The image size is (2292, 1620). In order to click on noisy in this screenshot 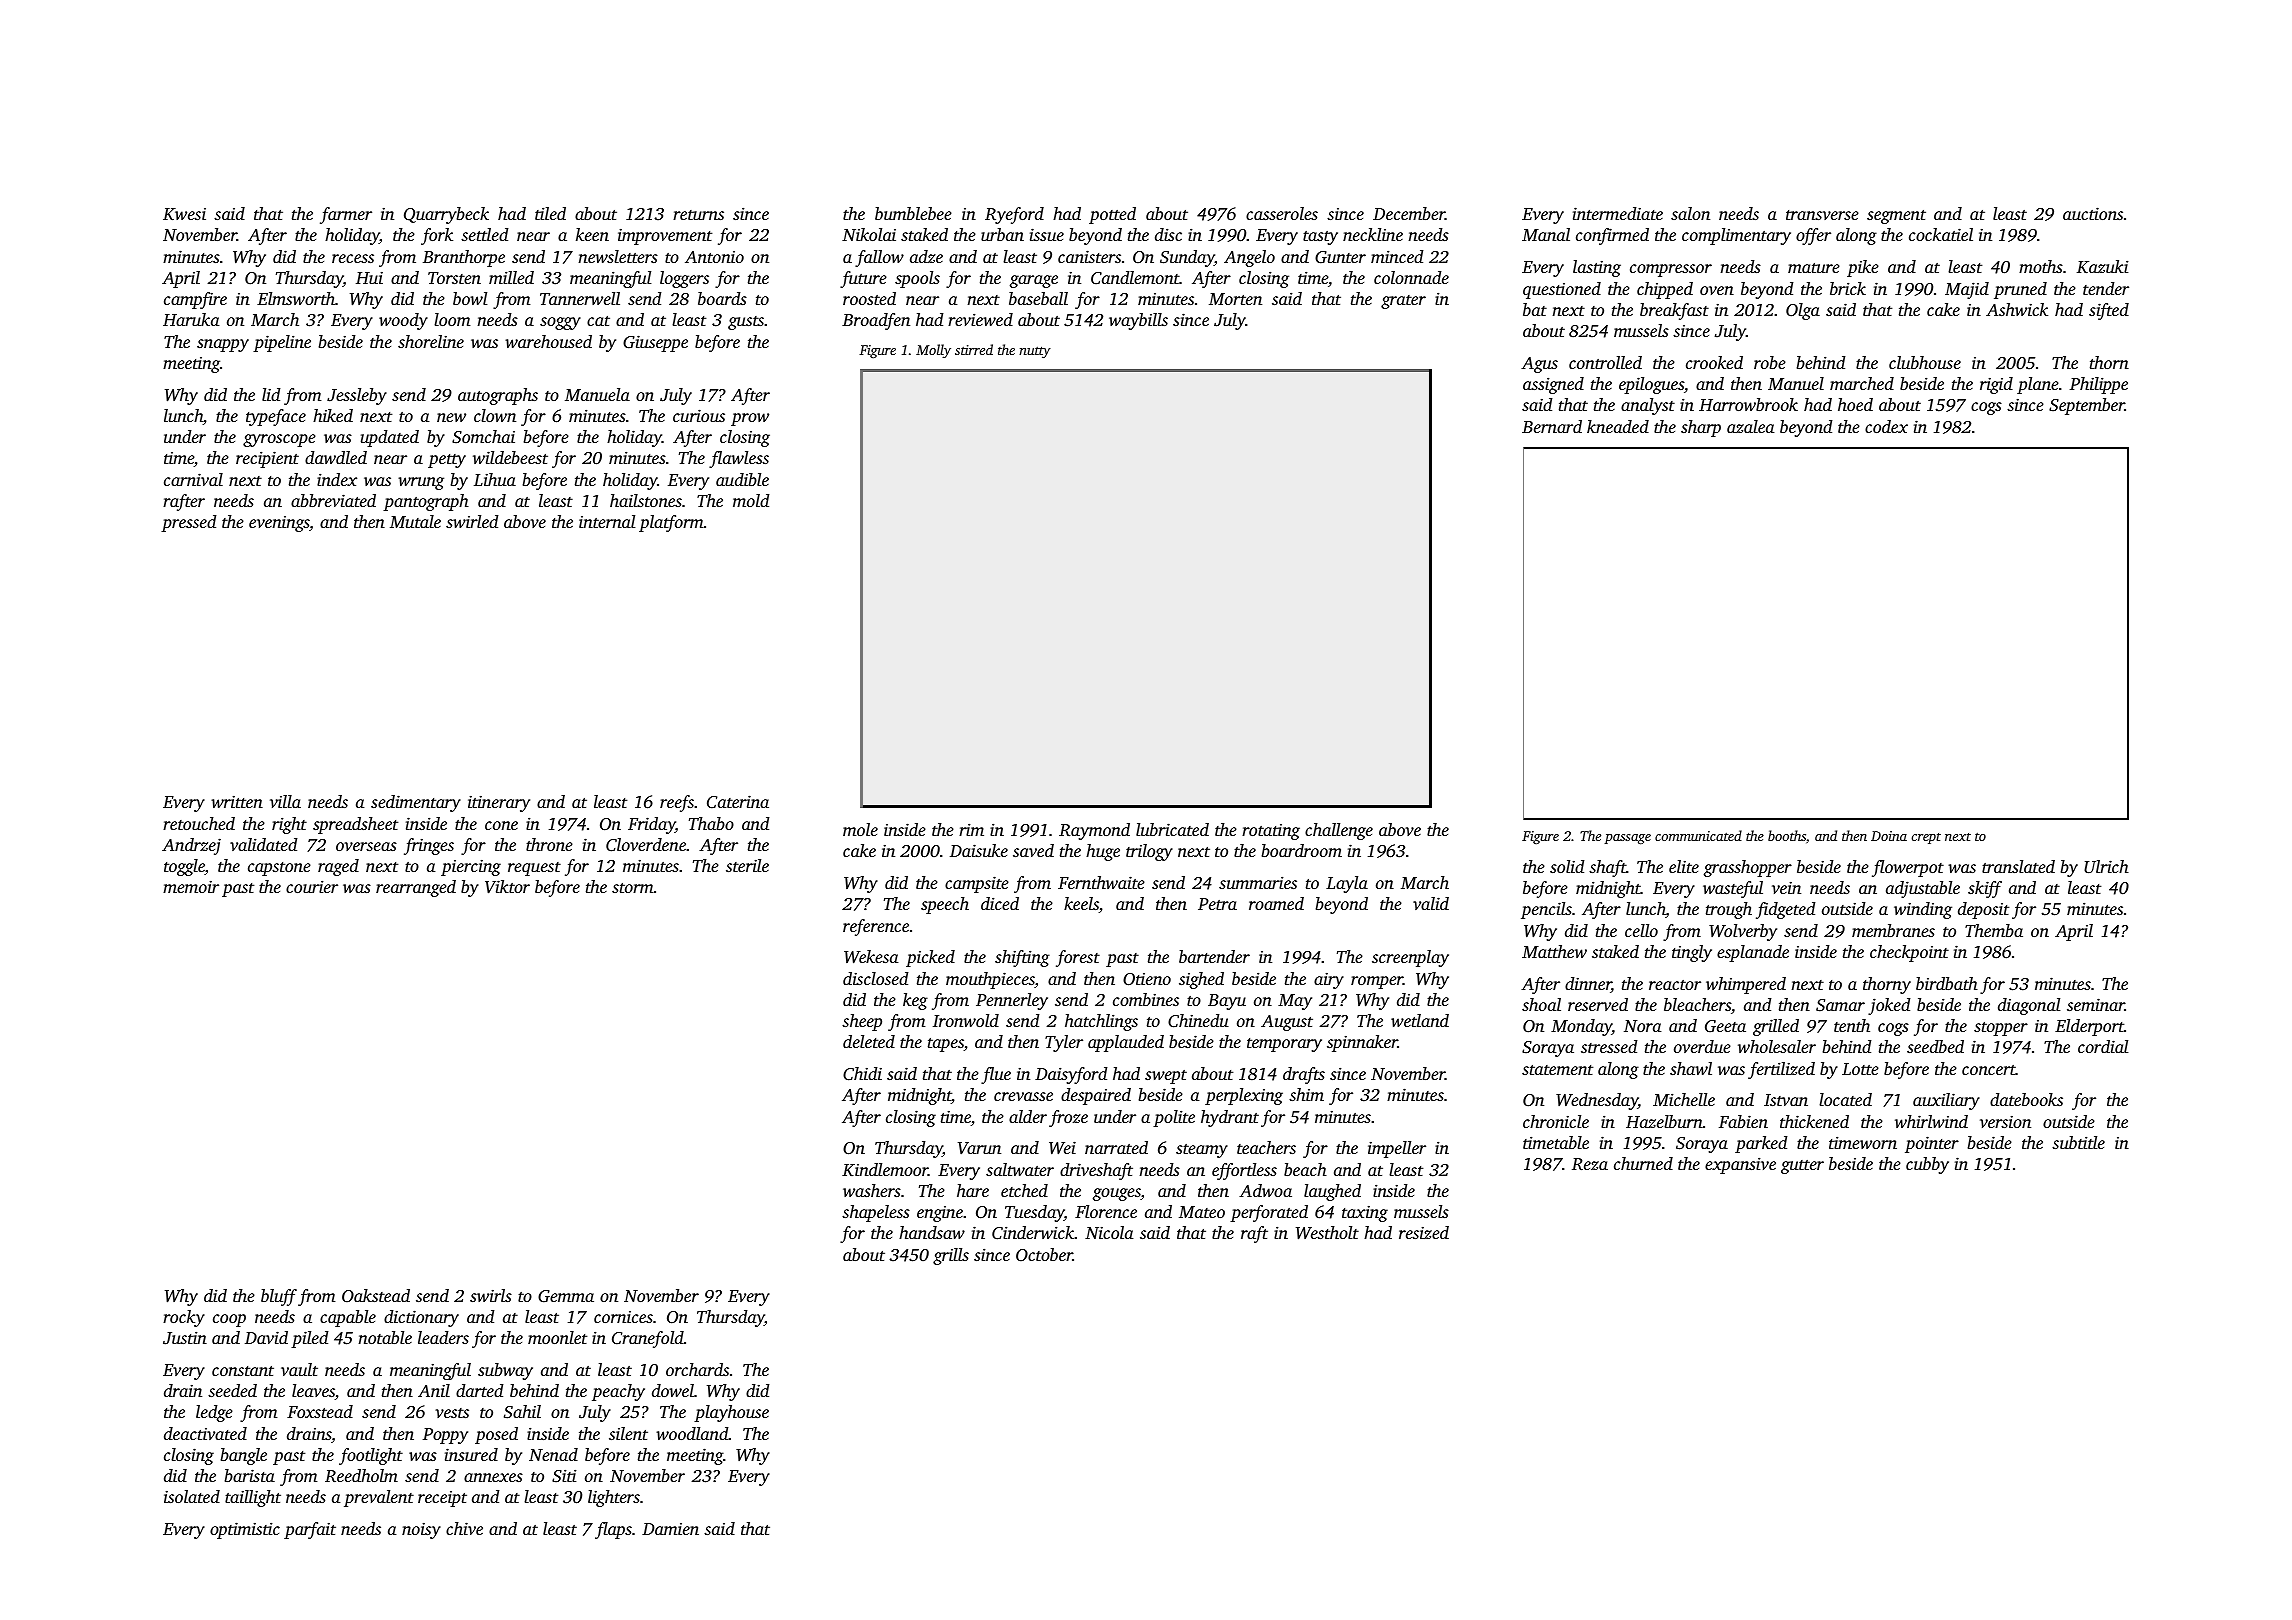, I will do `click(421, 1531)`.
